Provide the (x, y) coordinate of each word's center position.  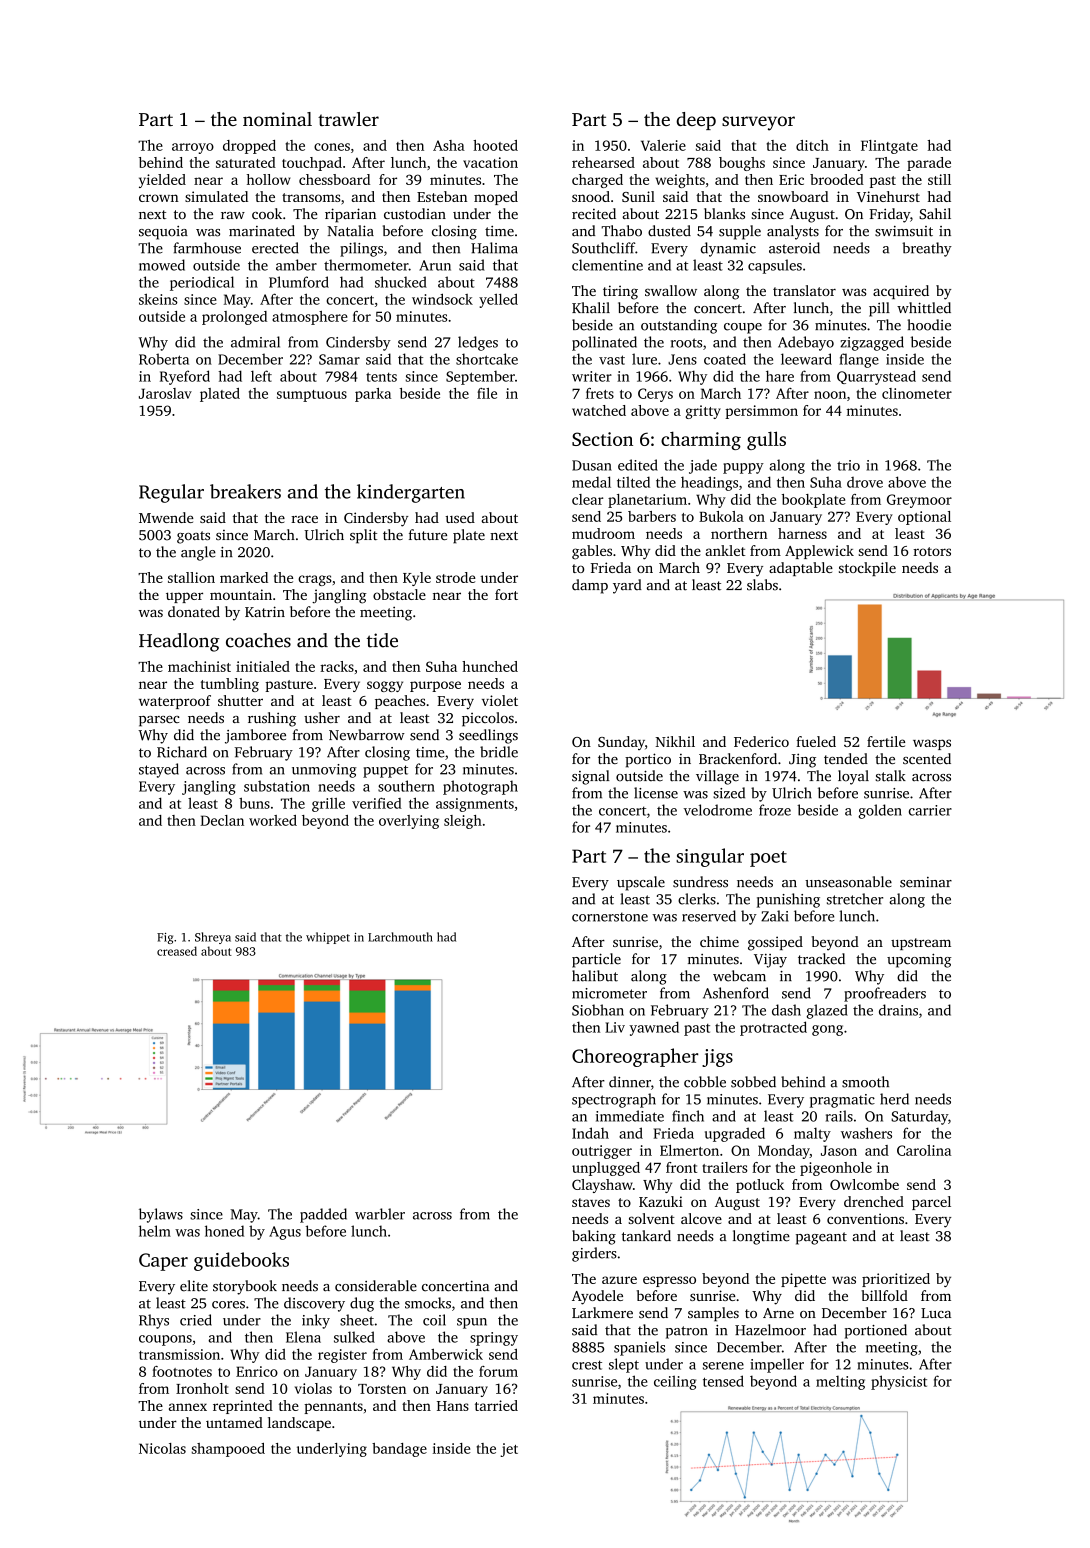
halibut (595, 976)
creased (177, 951)
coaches (258, 640)
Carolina (924, 1150)
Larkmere (602, 1312)
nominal (277, 119)
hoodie (929, 325)
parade (929, 164)
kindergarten (411, 493)
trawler (348, 119)
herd (894, 1099)
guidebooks (241, 1261)
